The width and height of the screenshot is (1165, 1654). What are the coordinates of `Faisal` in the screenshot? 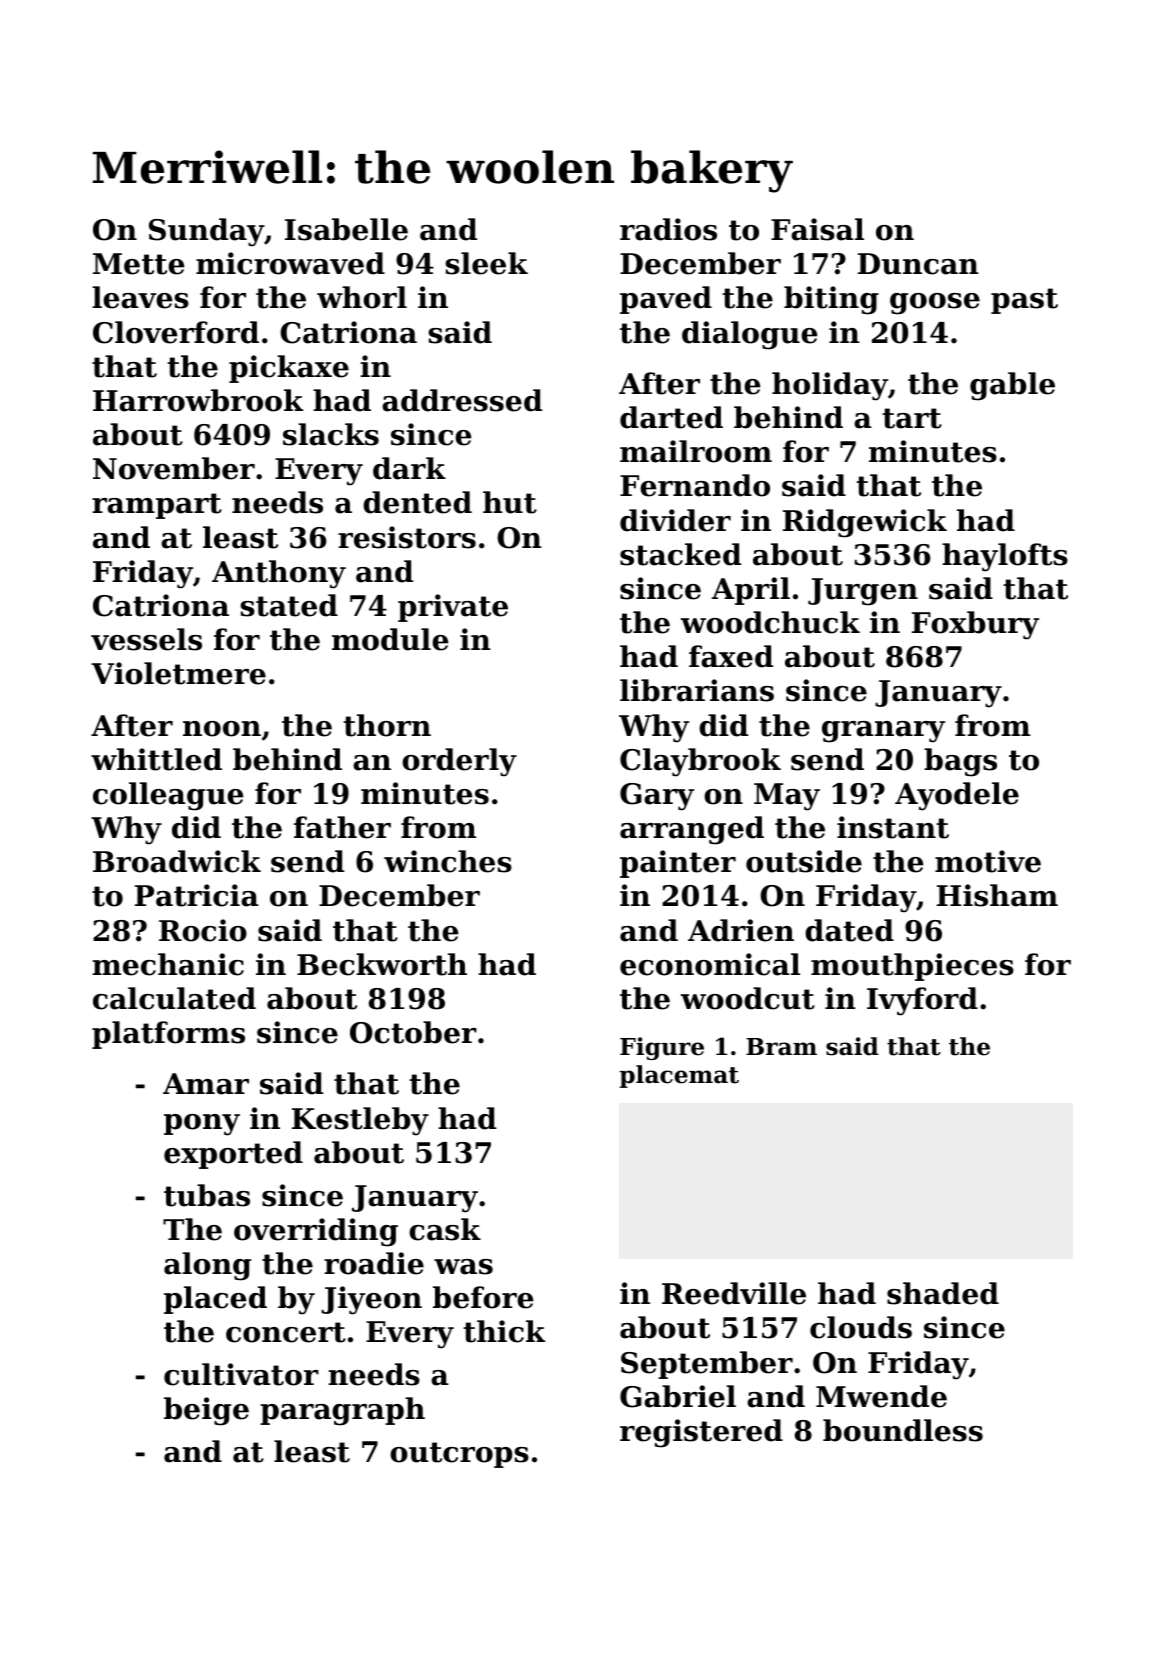 It's located at (817, 229).
